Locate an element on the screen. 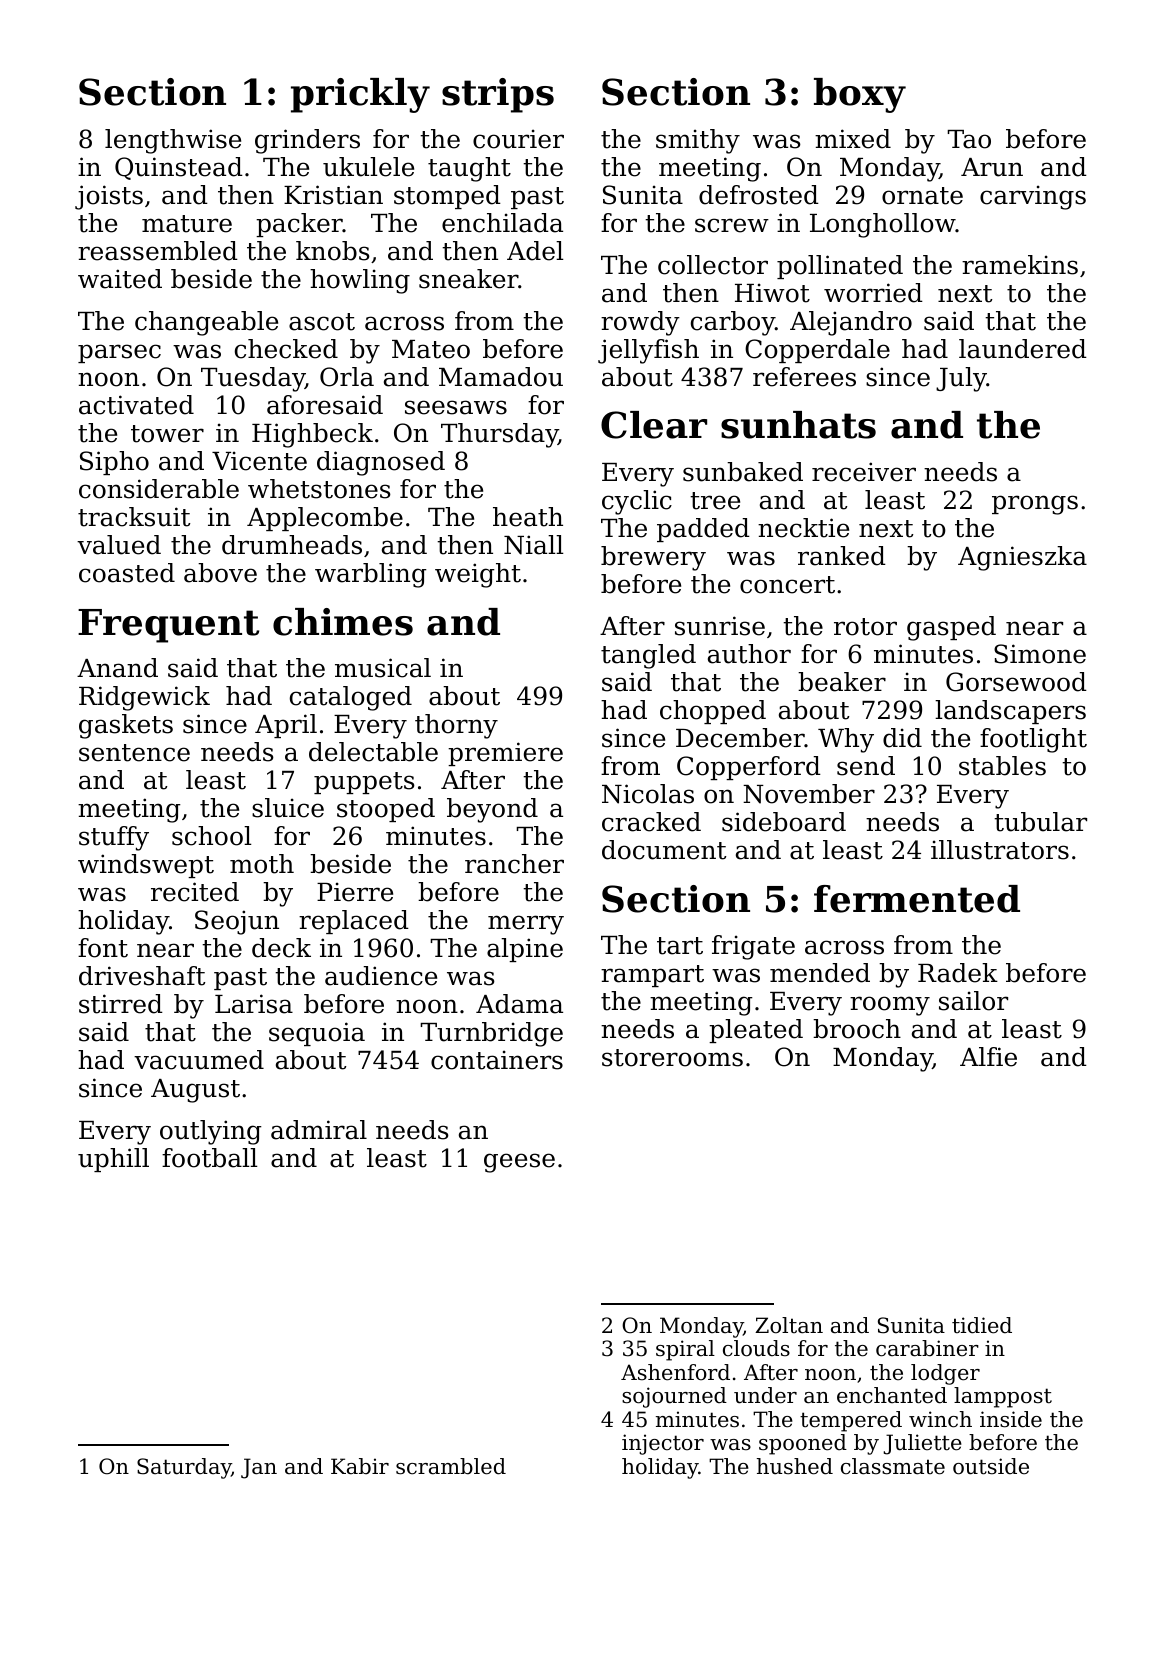 This screenshot has height=1654, width=1165. stooped is located at coordinates (386, 810).
